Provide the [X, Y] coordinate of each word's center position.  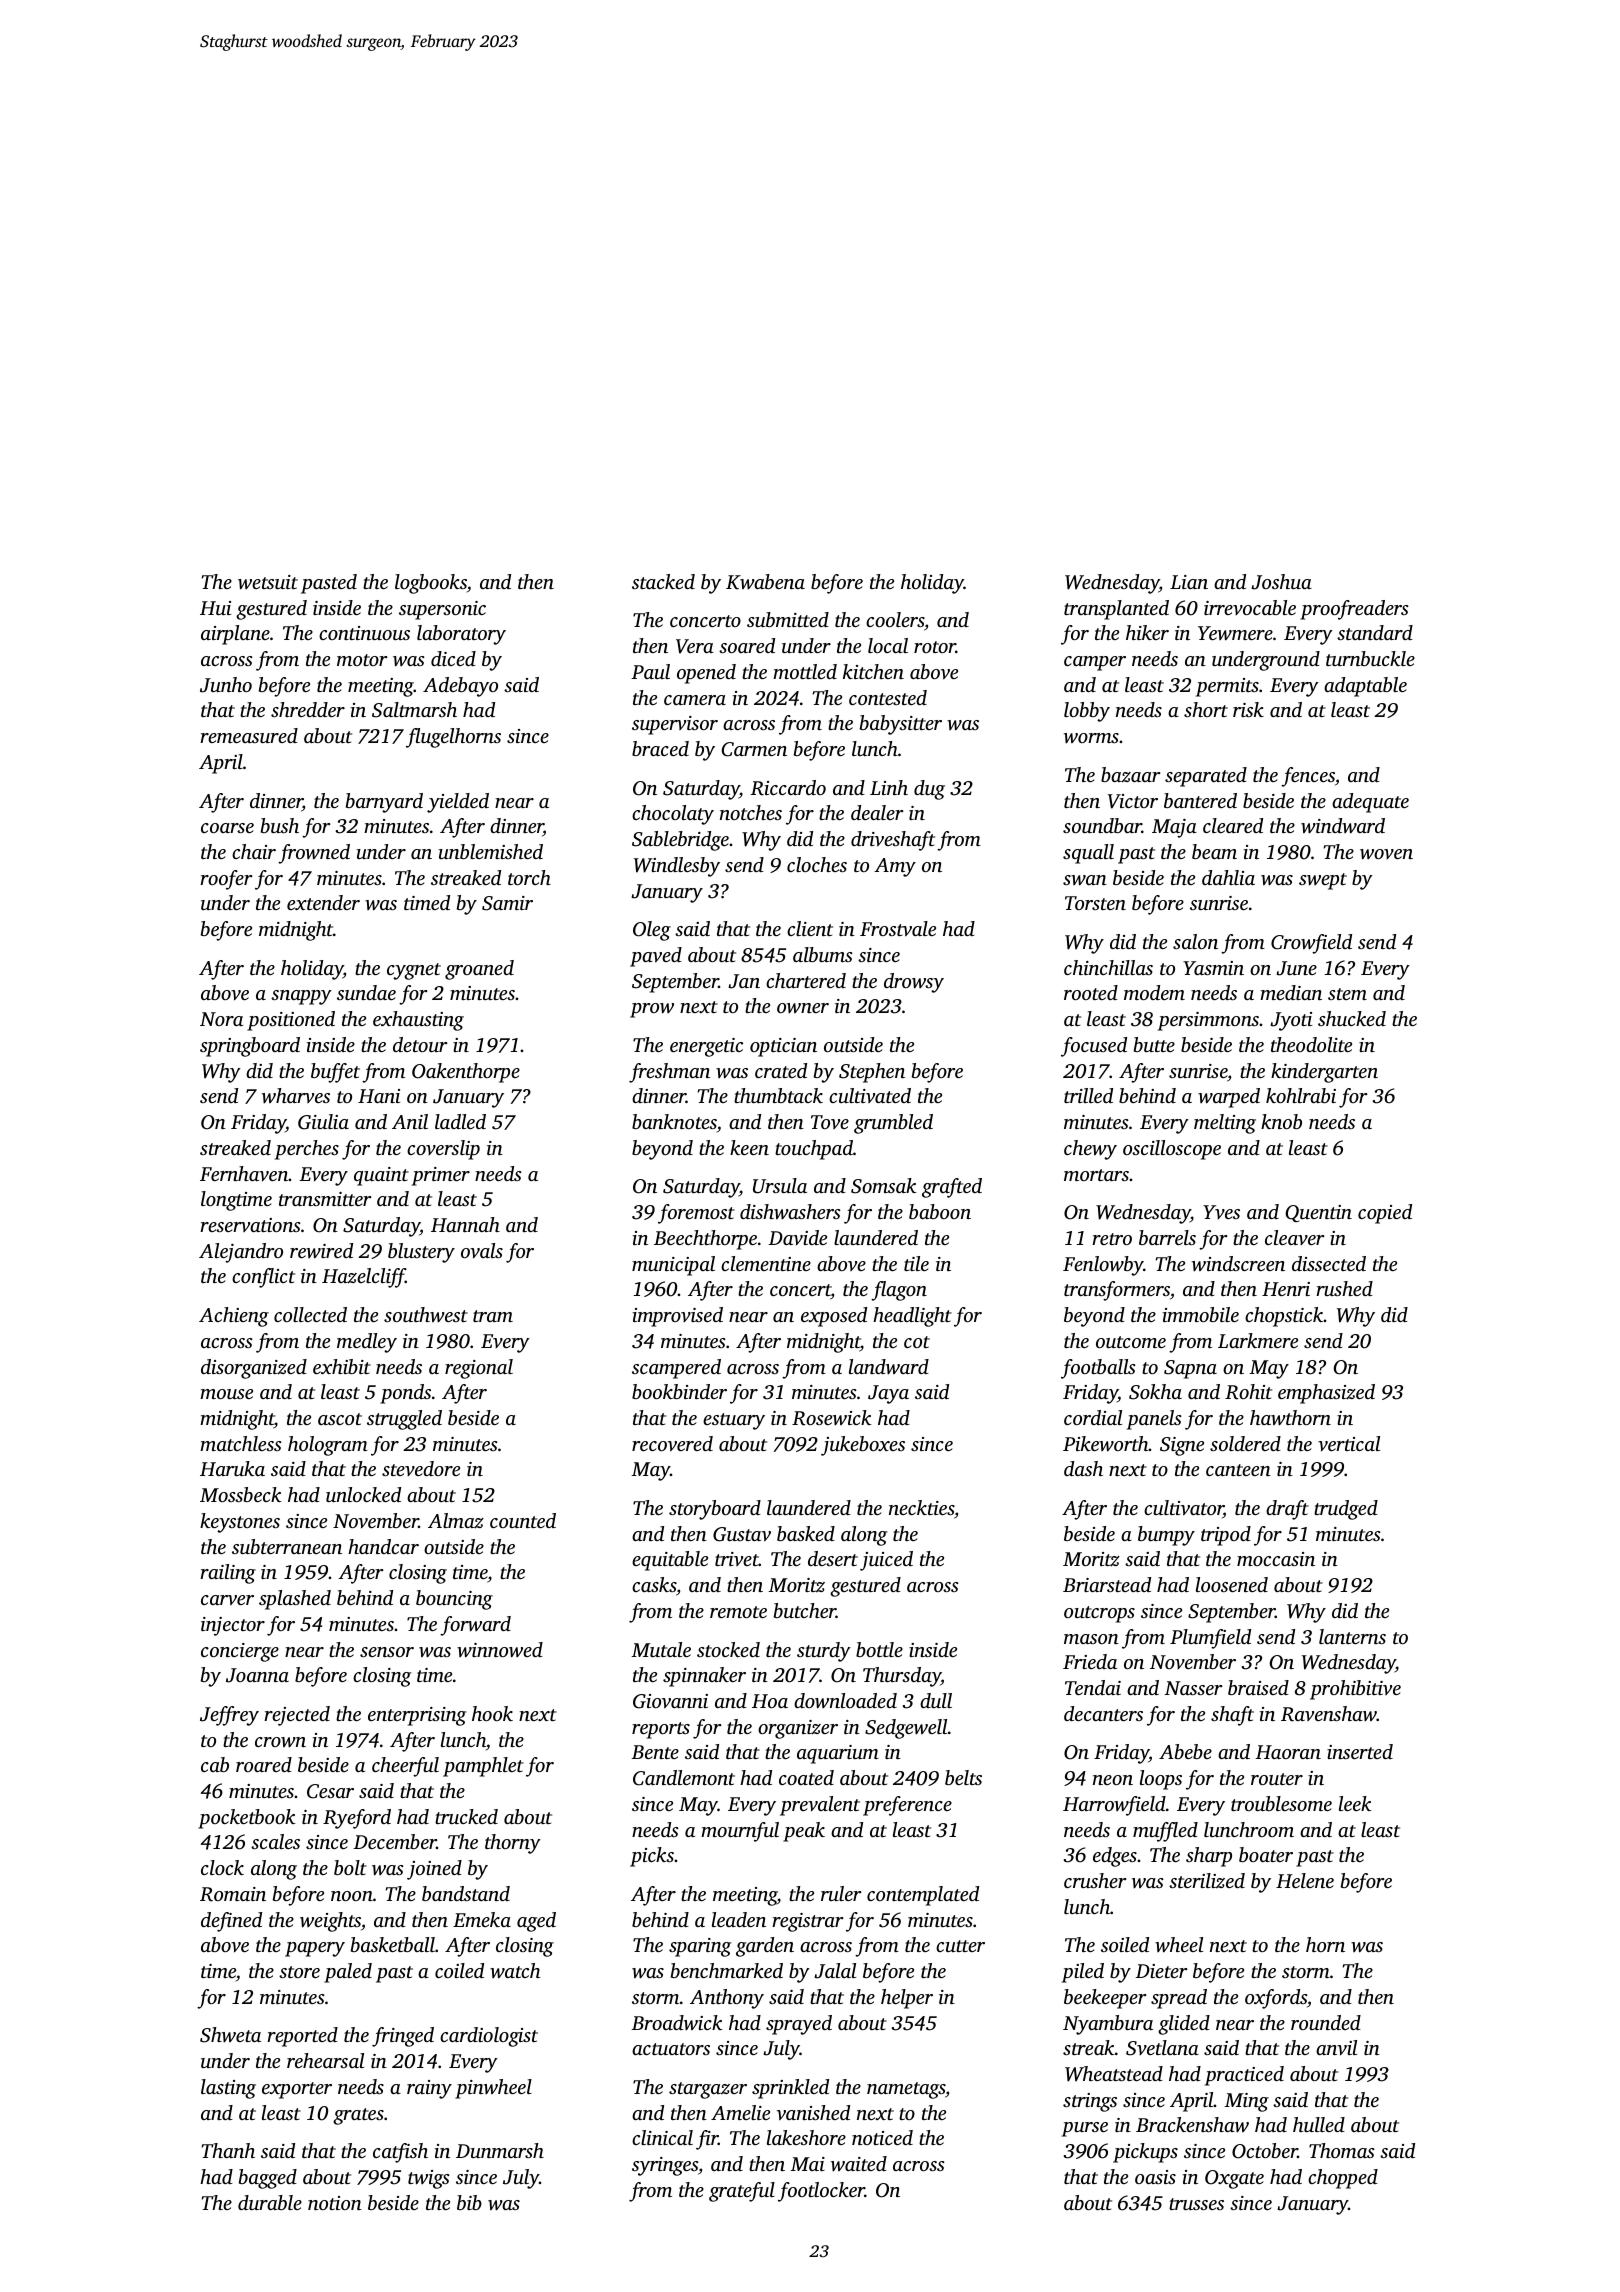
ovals [482, 1250]
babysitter [901, 725]
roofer [226, 880]
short [1206, 709]
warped [1229, 1098]
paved [656, 957]
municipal [673, 1266]
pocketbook [246, 1819]
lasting [228, 2089]
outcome [1131, 1342]
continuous [364, 633]
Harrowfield [1114, 1806]
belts [963, 1777]
